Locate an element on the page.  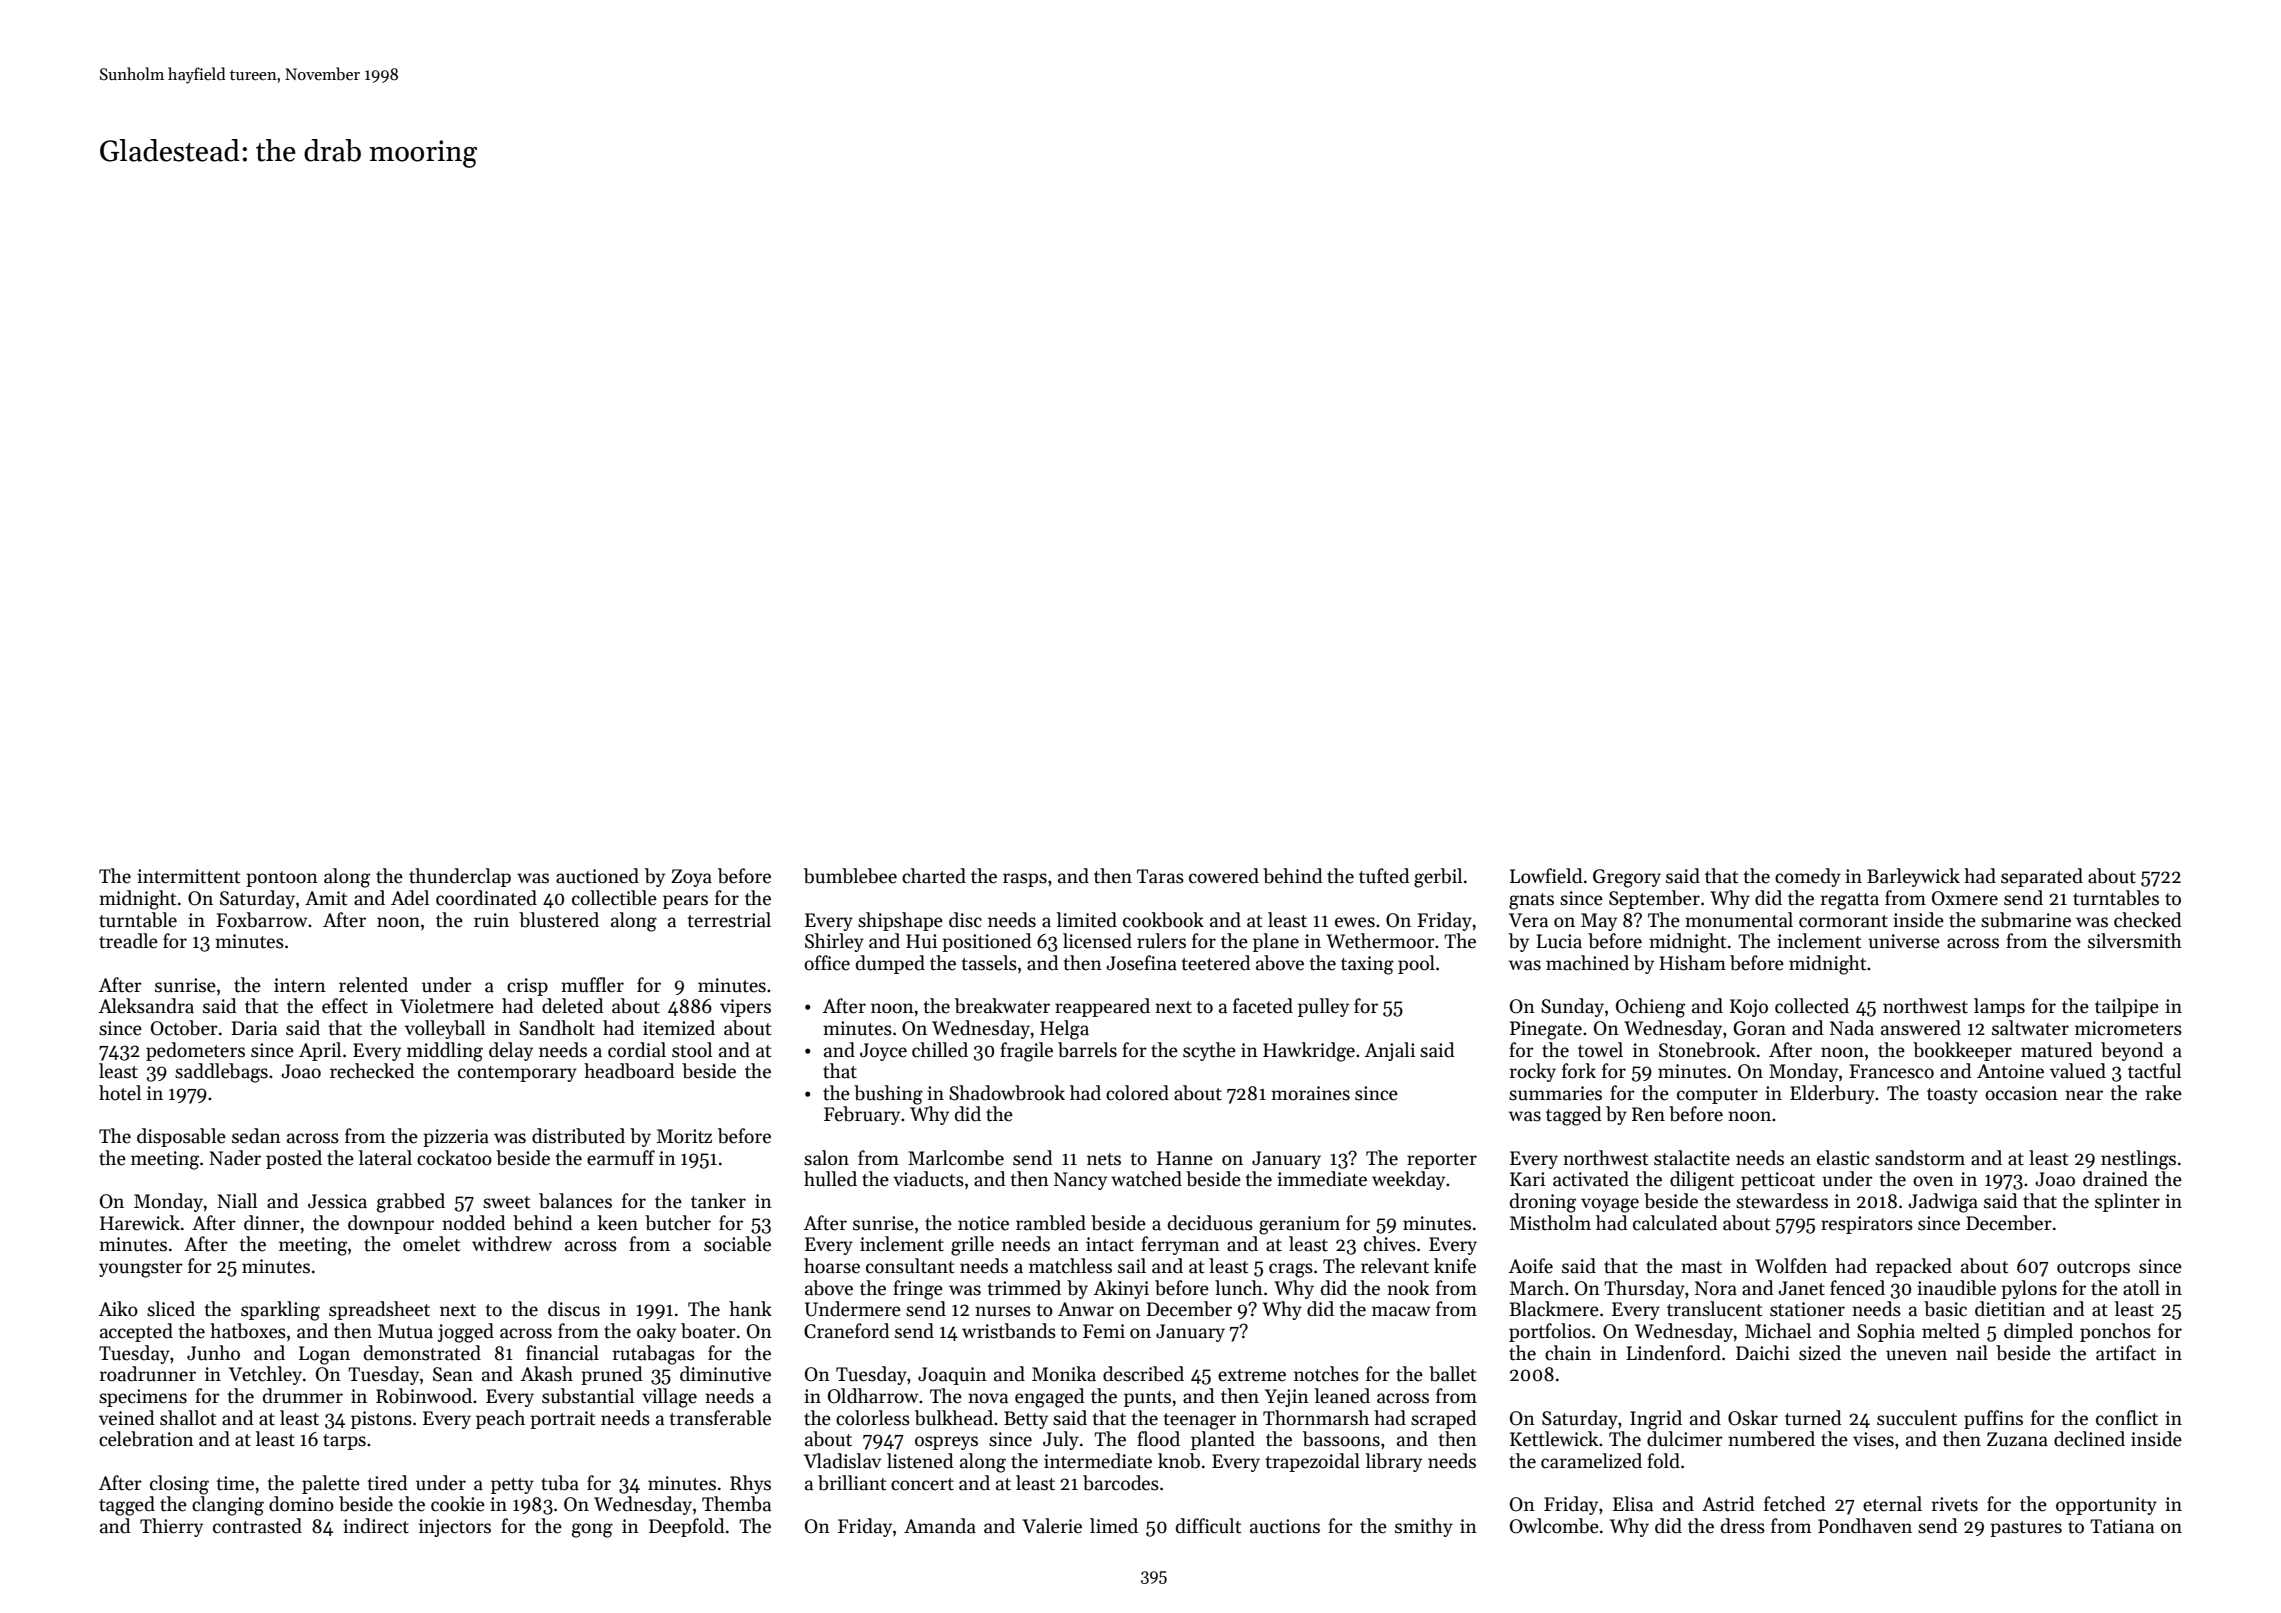
cormorant is located at coordinates (1843, 921).
